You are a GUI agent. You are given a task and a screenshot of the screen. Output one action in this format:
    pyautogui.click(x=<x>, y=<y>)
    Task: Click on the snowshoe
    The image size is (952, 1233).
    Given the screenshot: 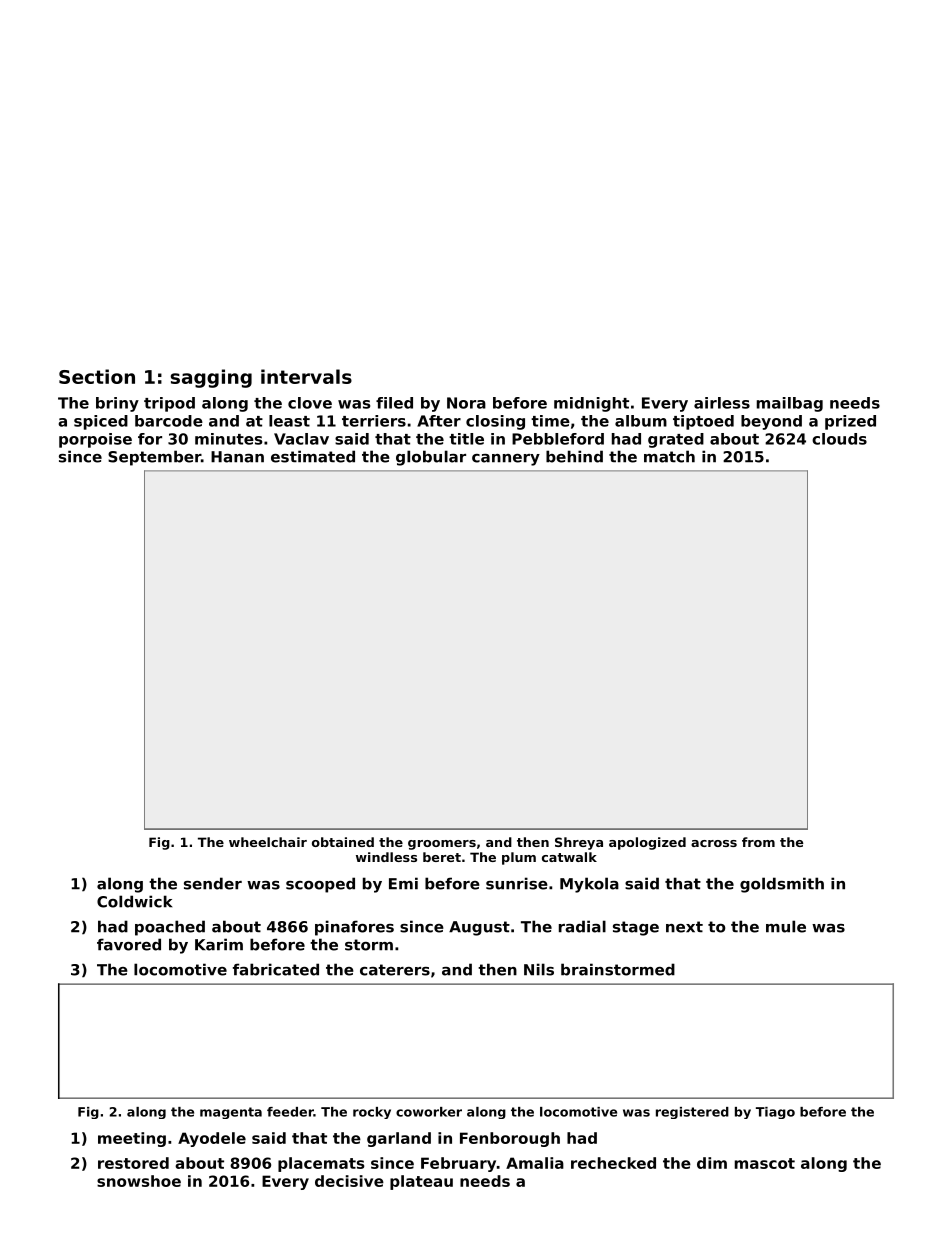 What is the action you would take?
    pyautogui.click(x=139, y=1181)
